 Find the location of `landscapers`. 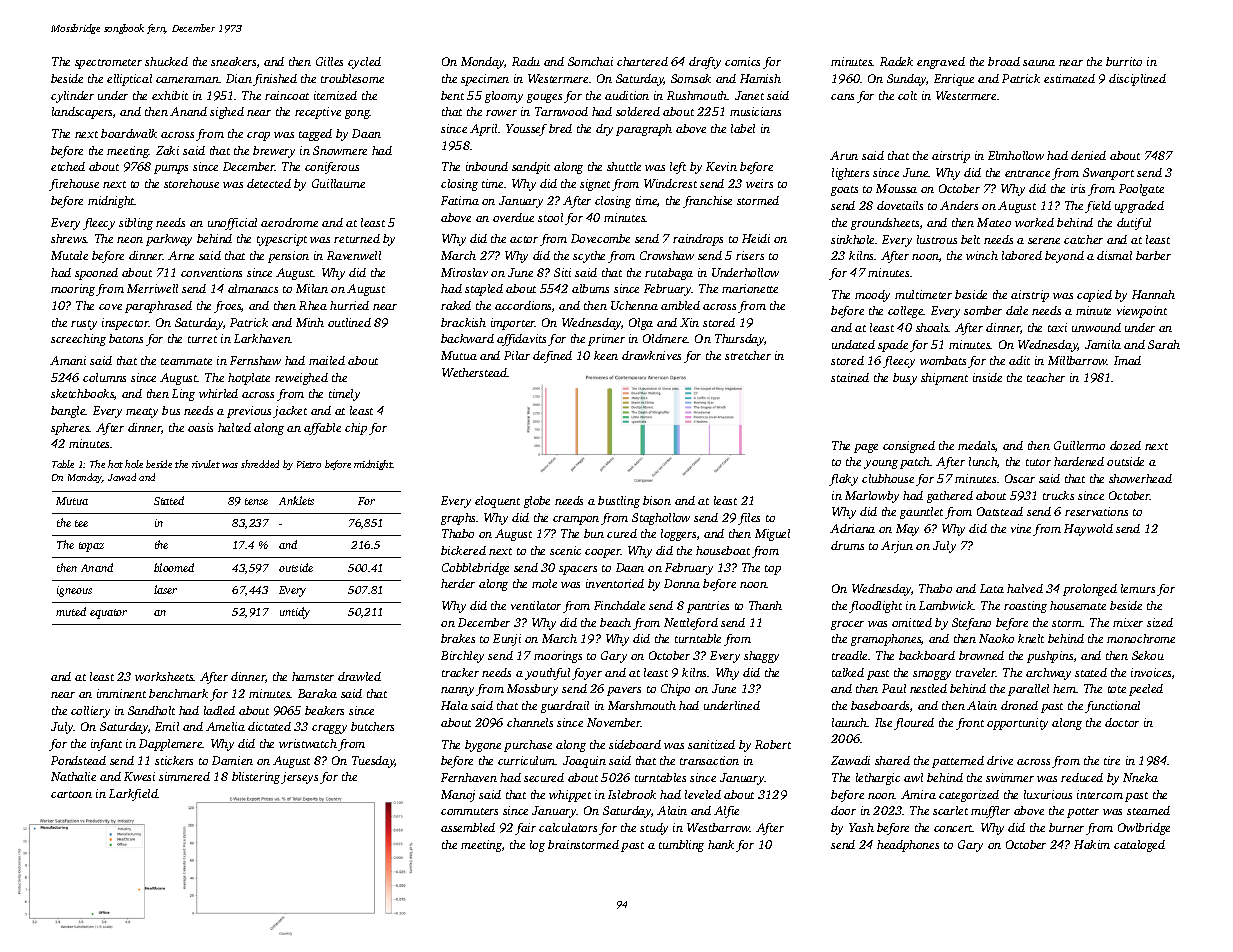

landscapers is located at coordinates (82, 113).
